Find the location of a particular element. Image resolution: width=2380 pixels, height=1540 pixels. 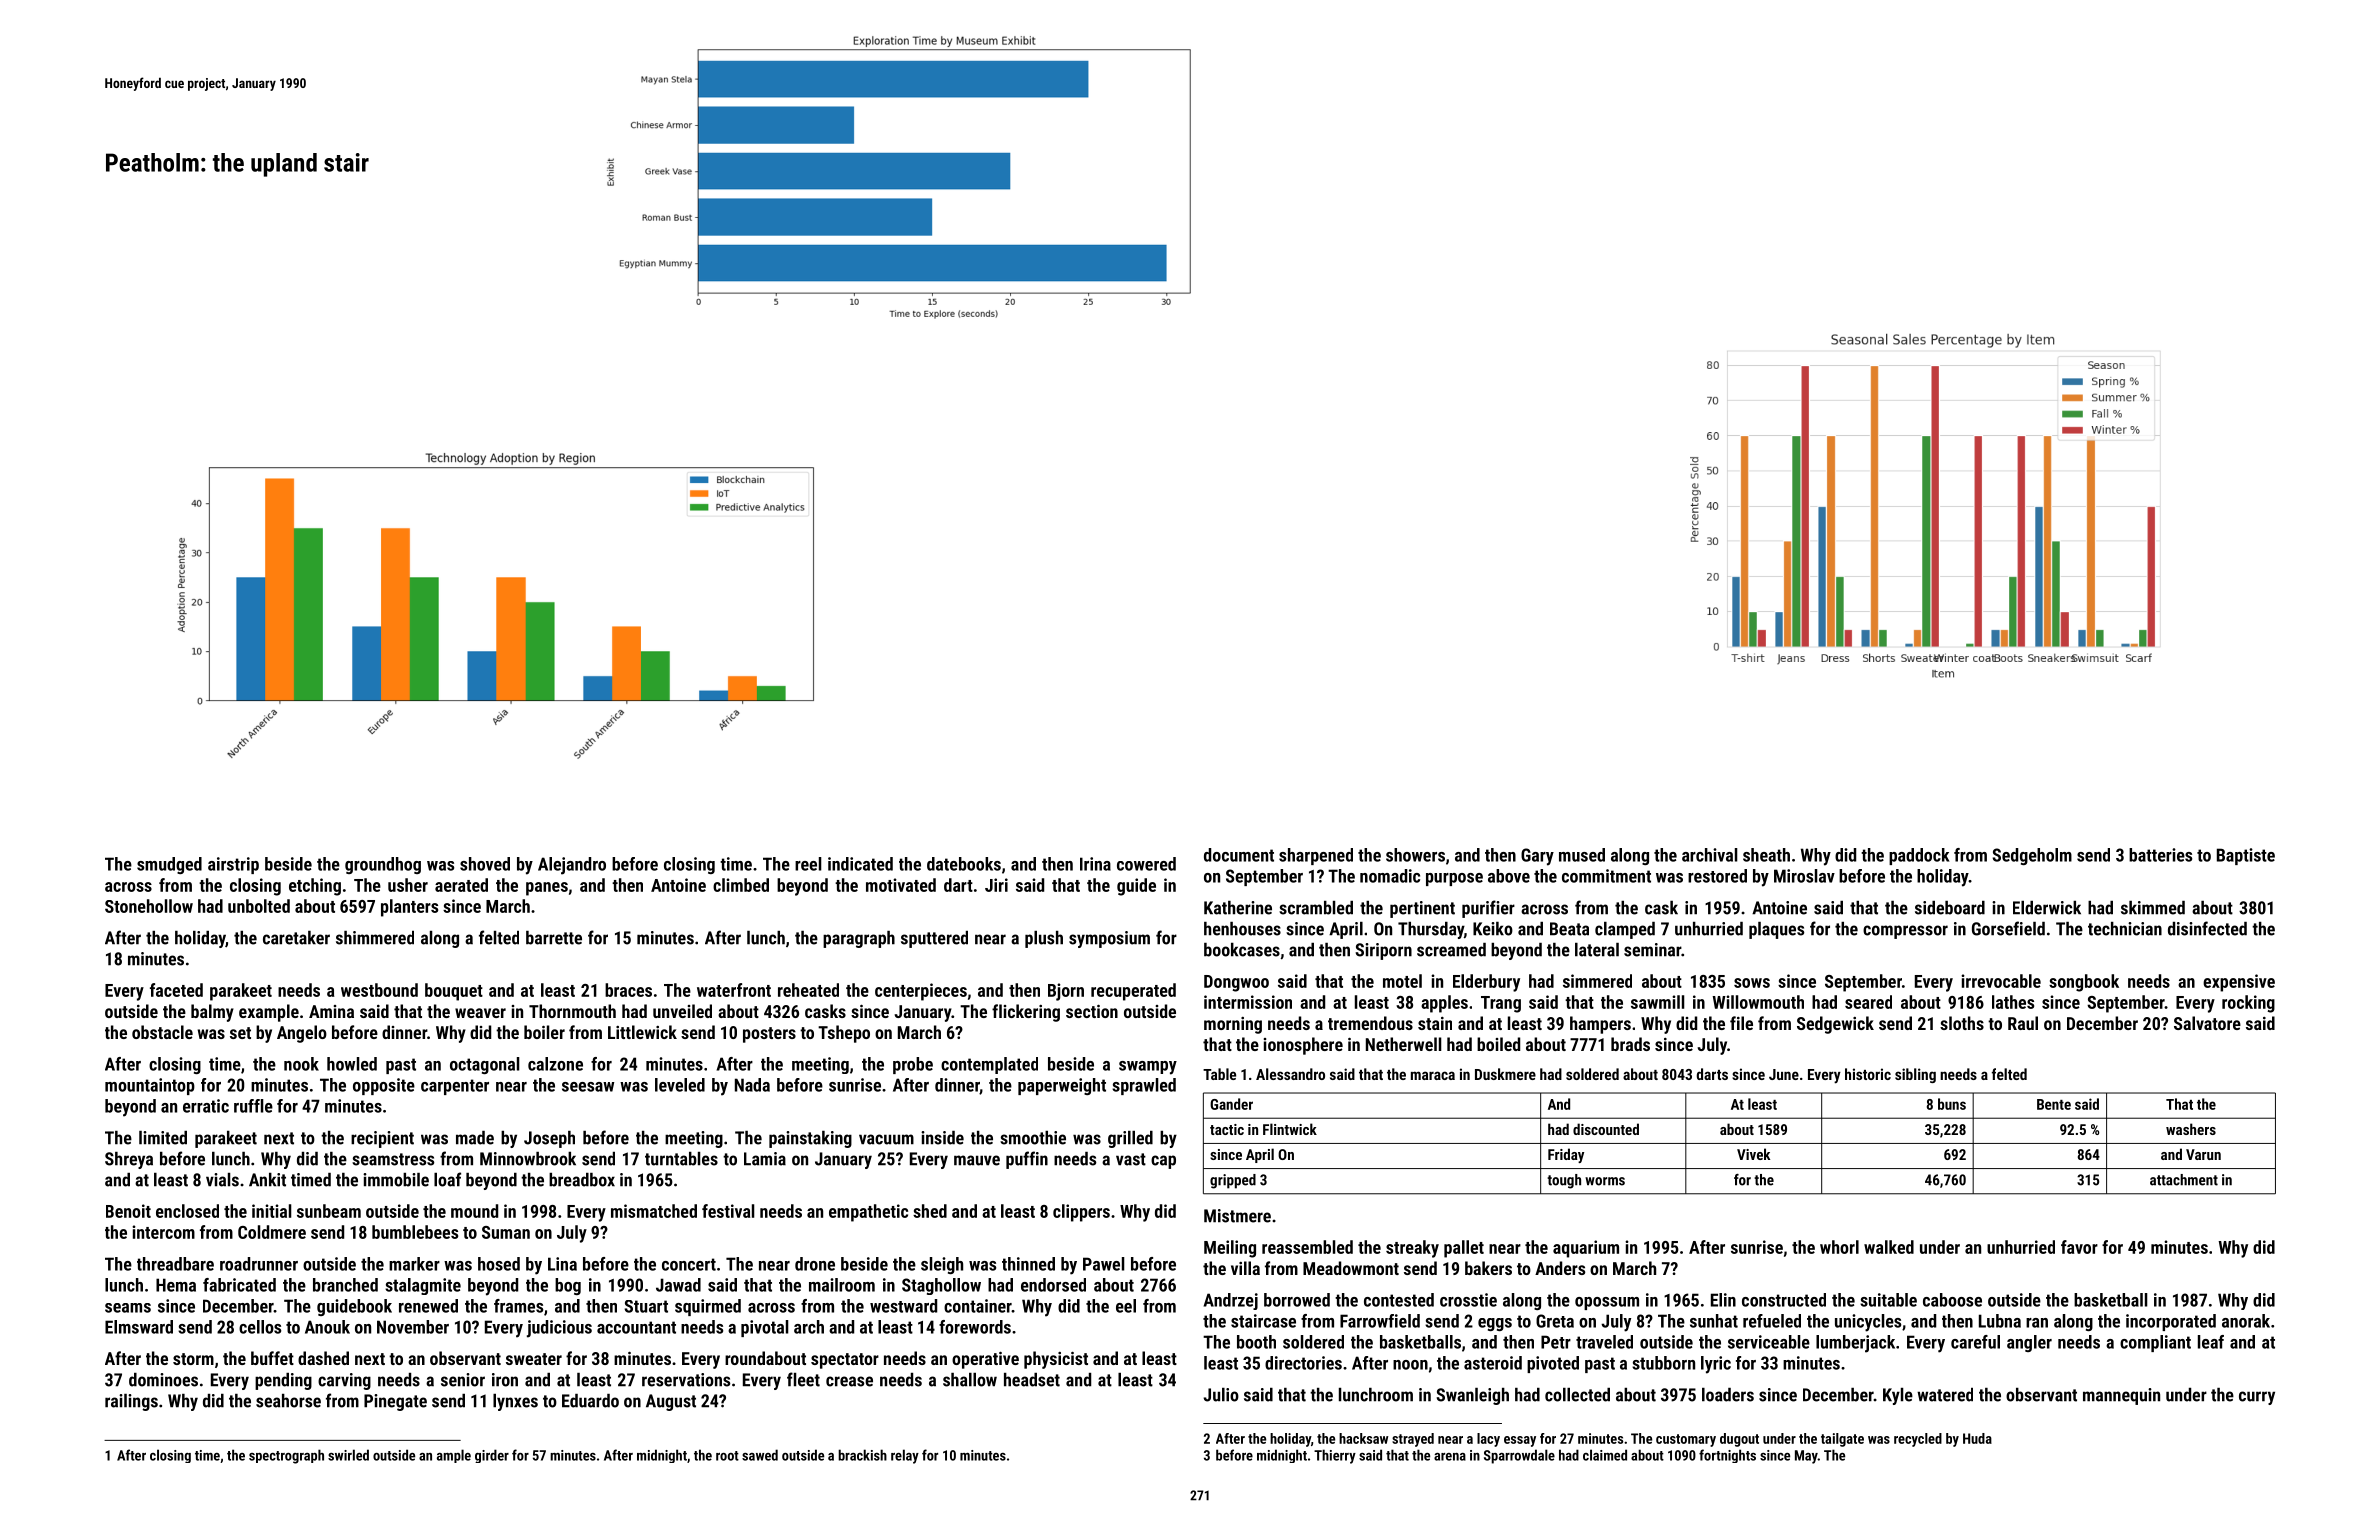

Stonehollow is located at coordinates (149, 906).
